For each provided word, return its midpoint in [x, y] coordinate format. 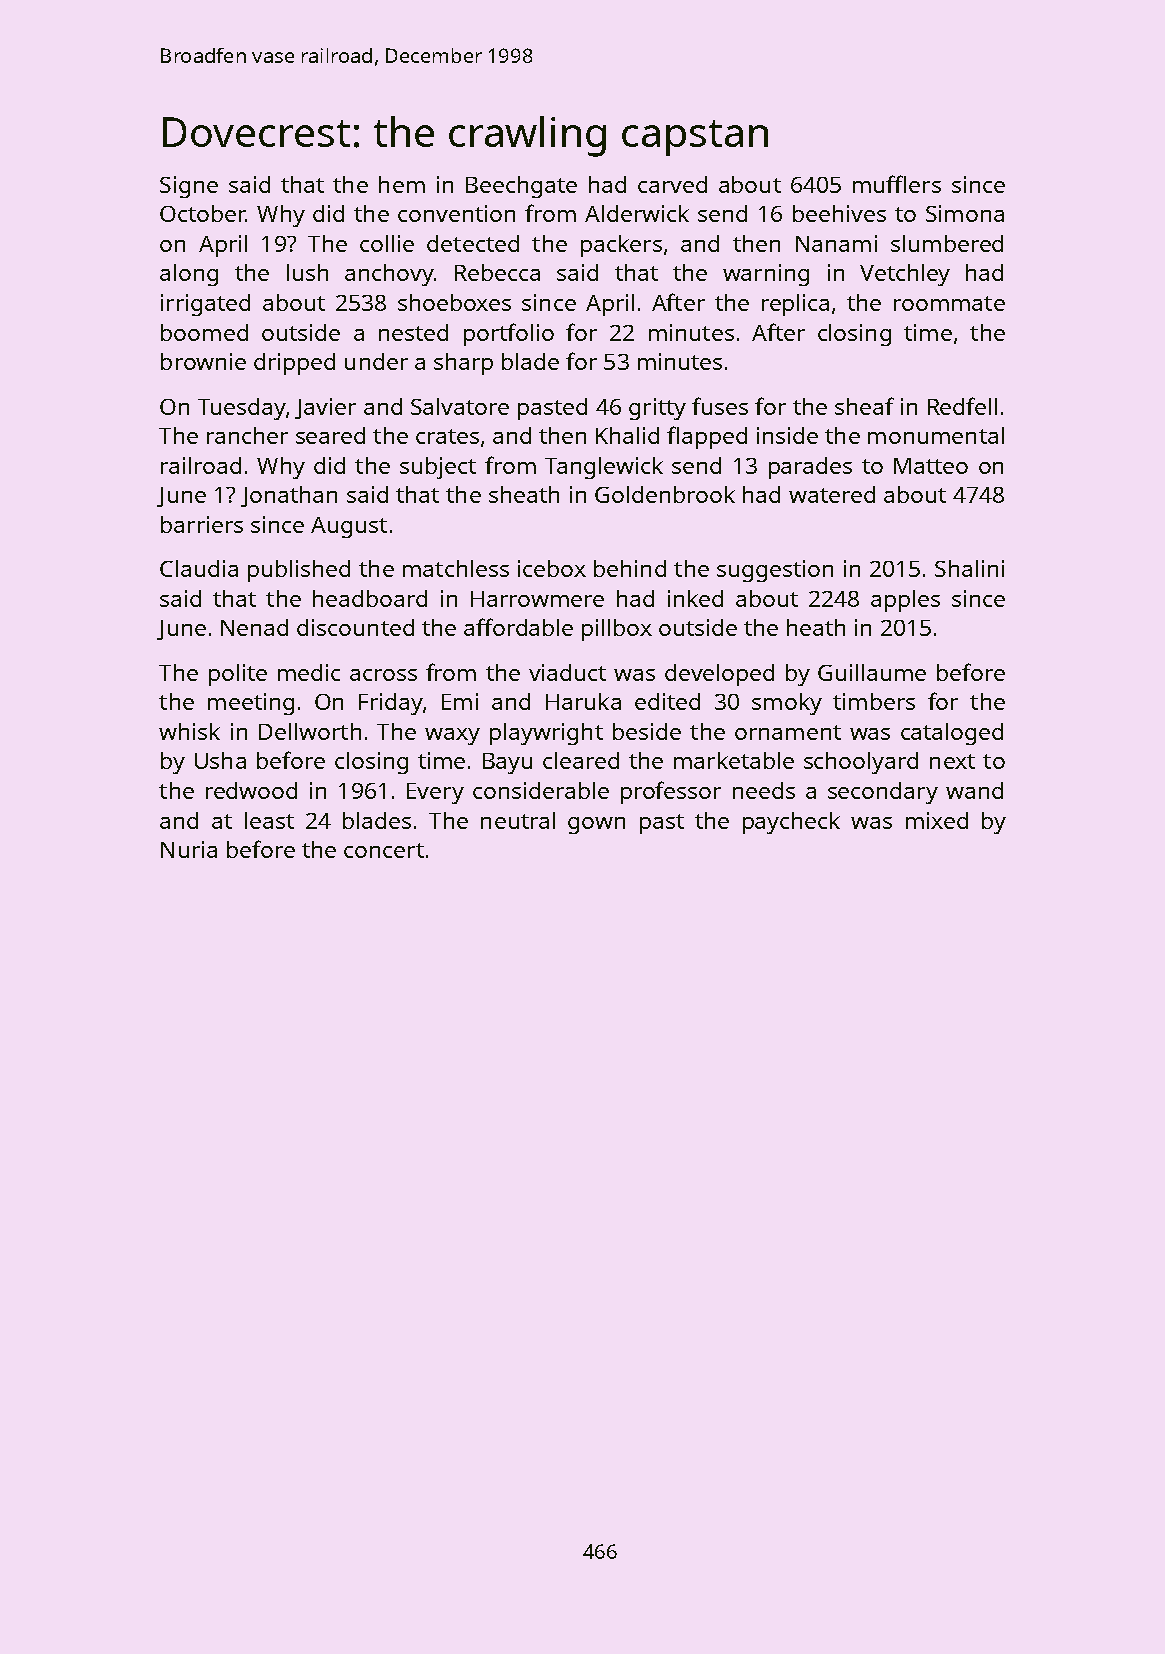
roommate [949, 303]
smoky [787, 704]
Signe [189, 187]
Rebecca [497, 272]
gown [596, 825]
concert [384, 850]
